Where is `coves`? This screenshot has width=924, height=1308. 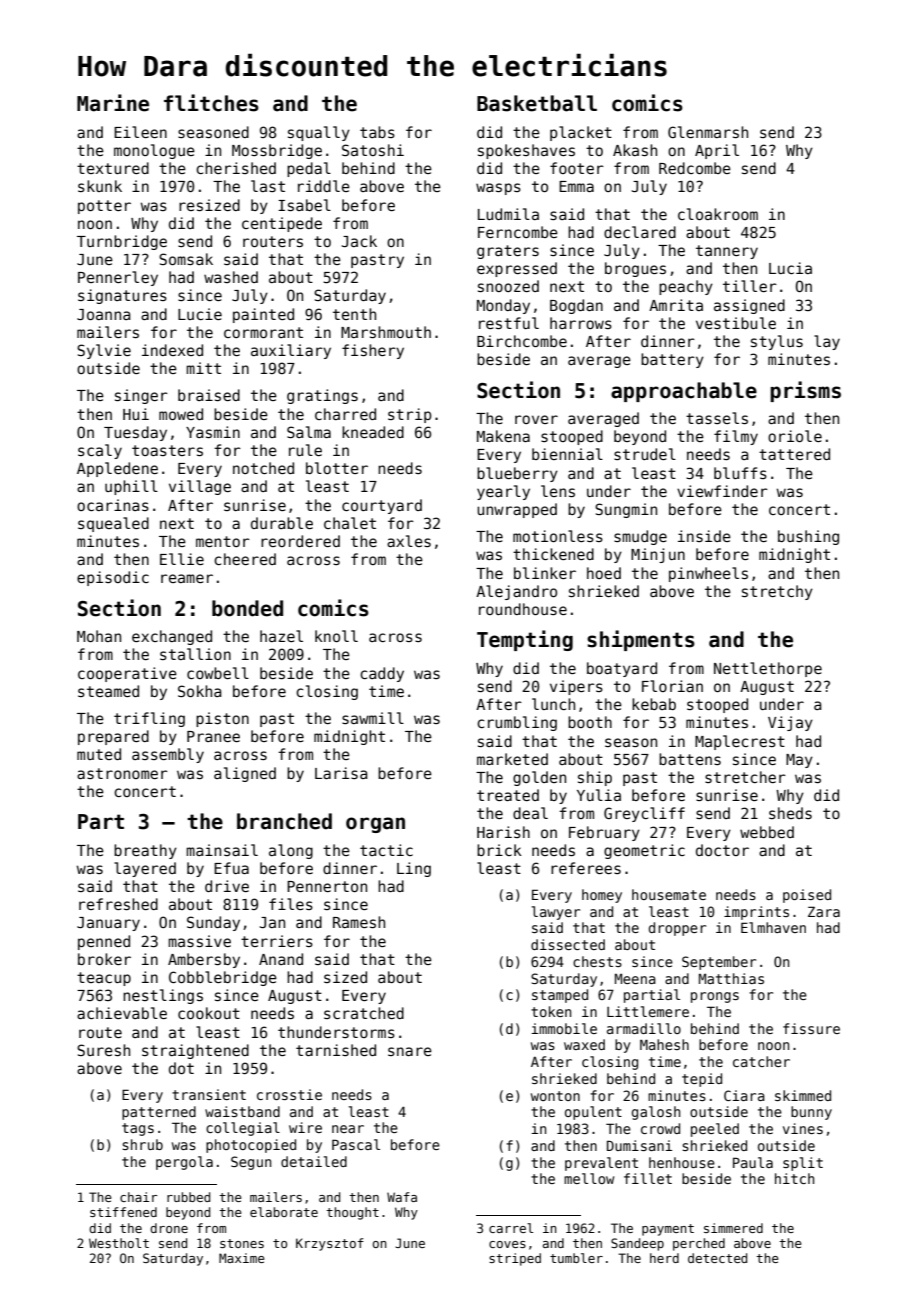
coves is located at coordinates (507, 1244).
